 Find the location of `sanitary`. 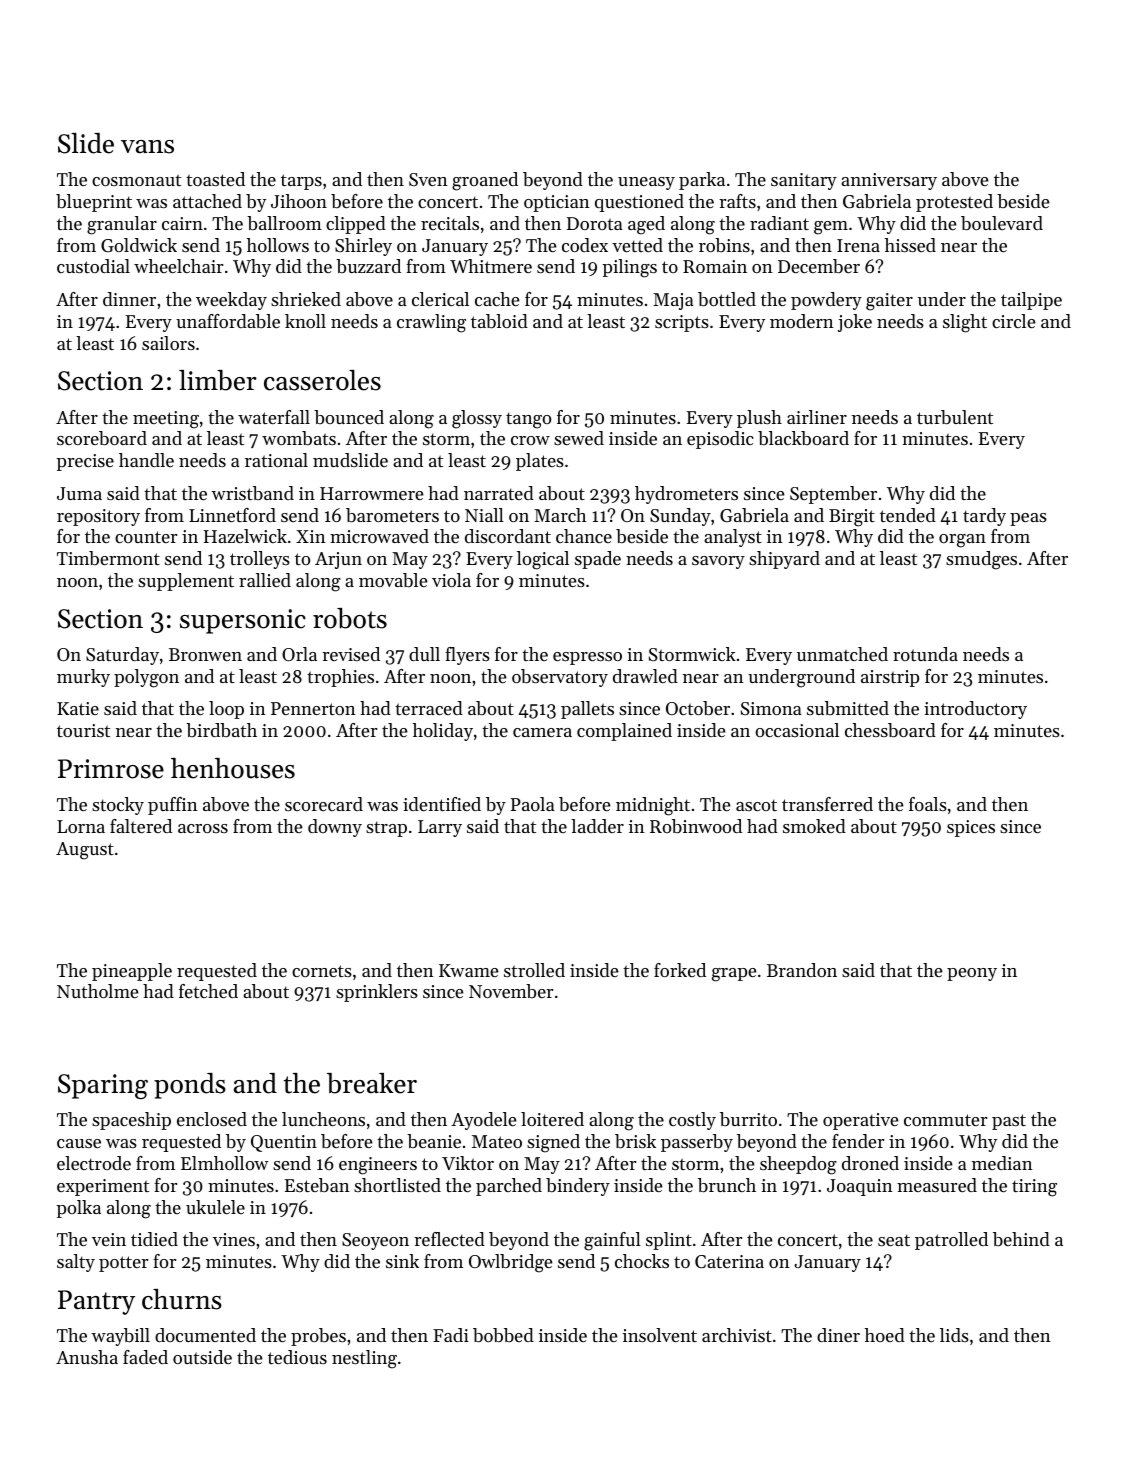

sanitary is located at coordinates (804, 181).
